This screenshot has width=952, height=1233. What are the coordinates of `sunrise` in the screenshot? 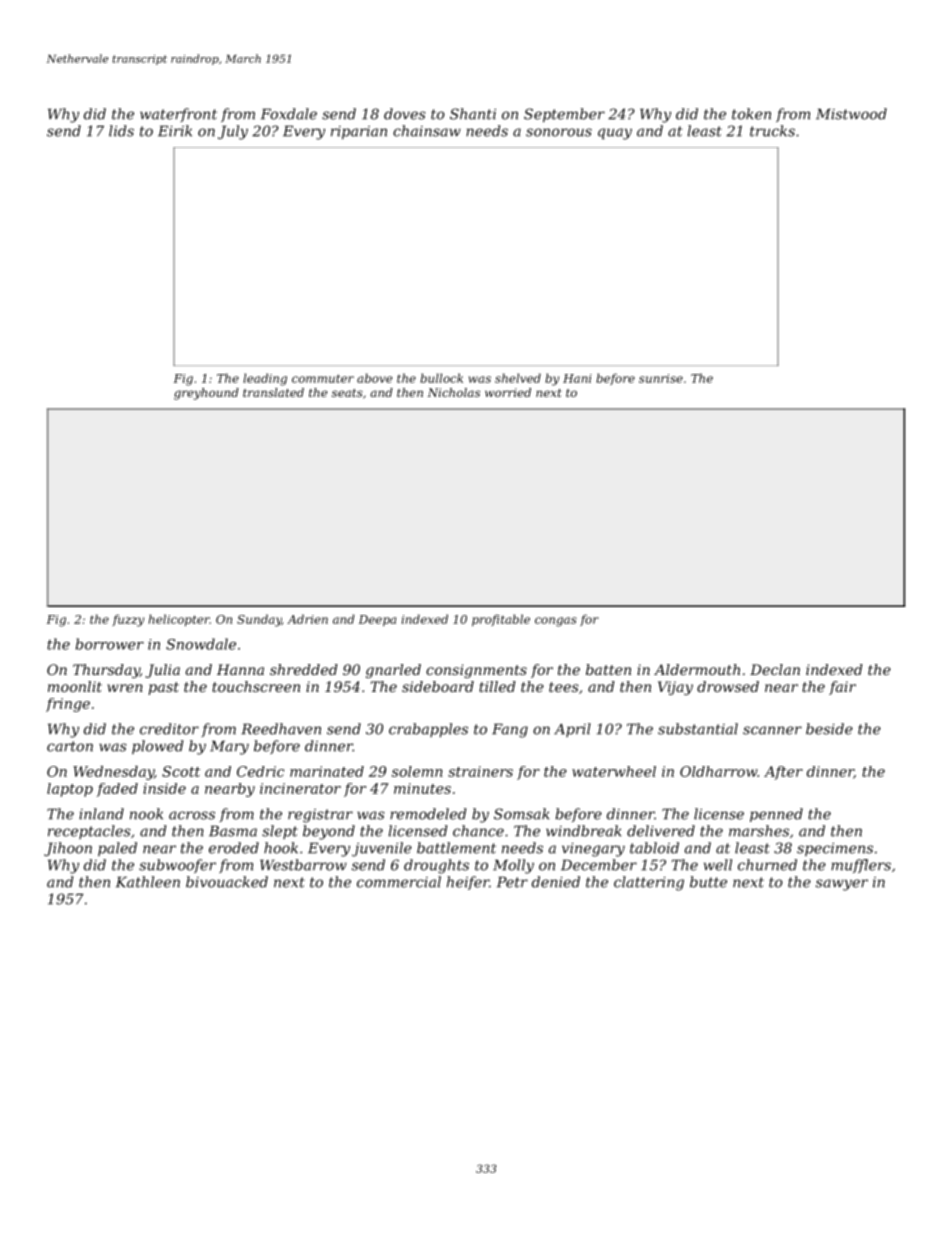 It's located at (661, 378).
